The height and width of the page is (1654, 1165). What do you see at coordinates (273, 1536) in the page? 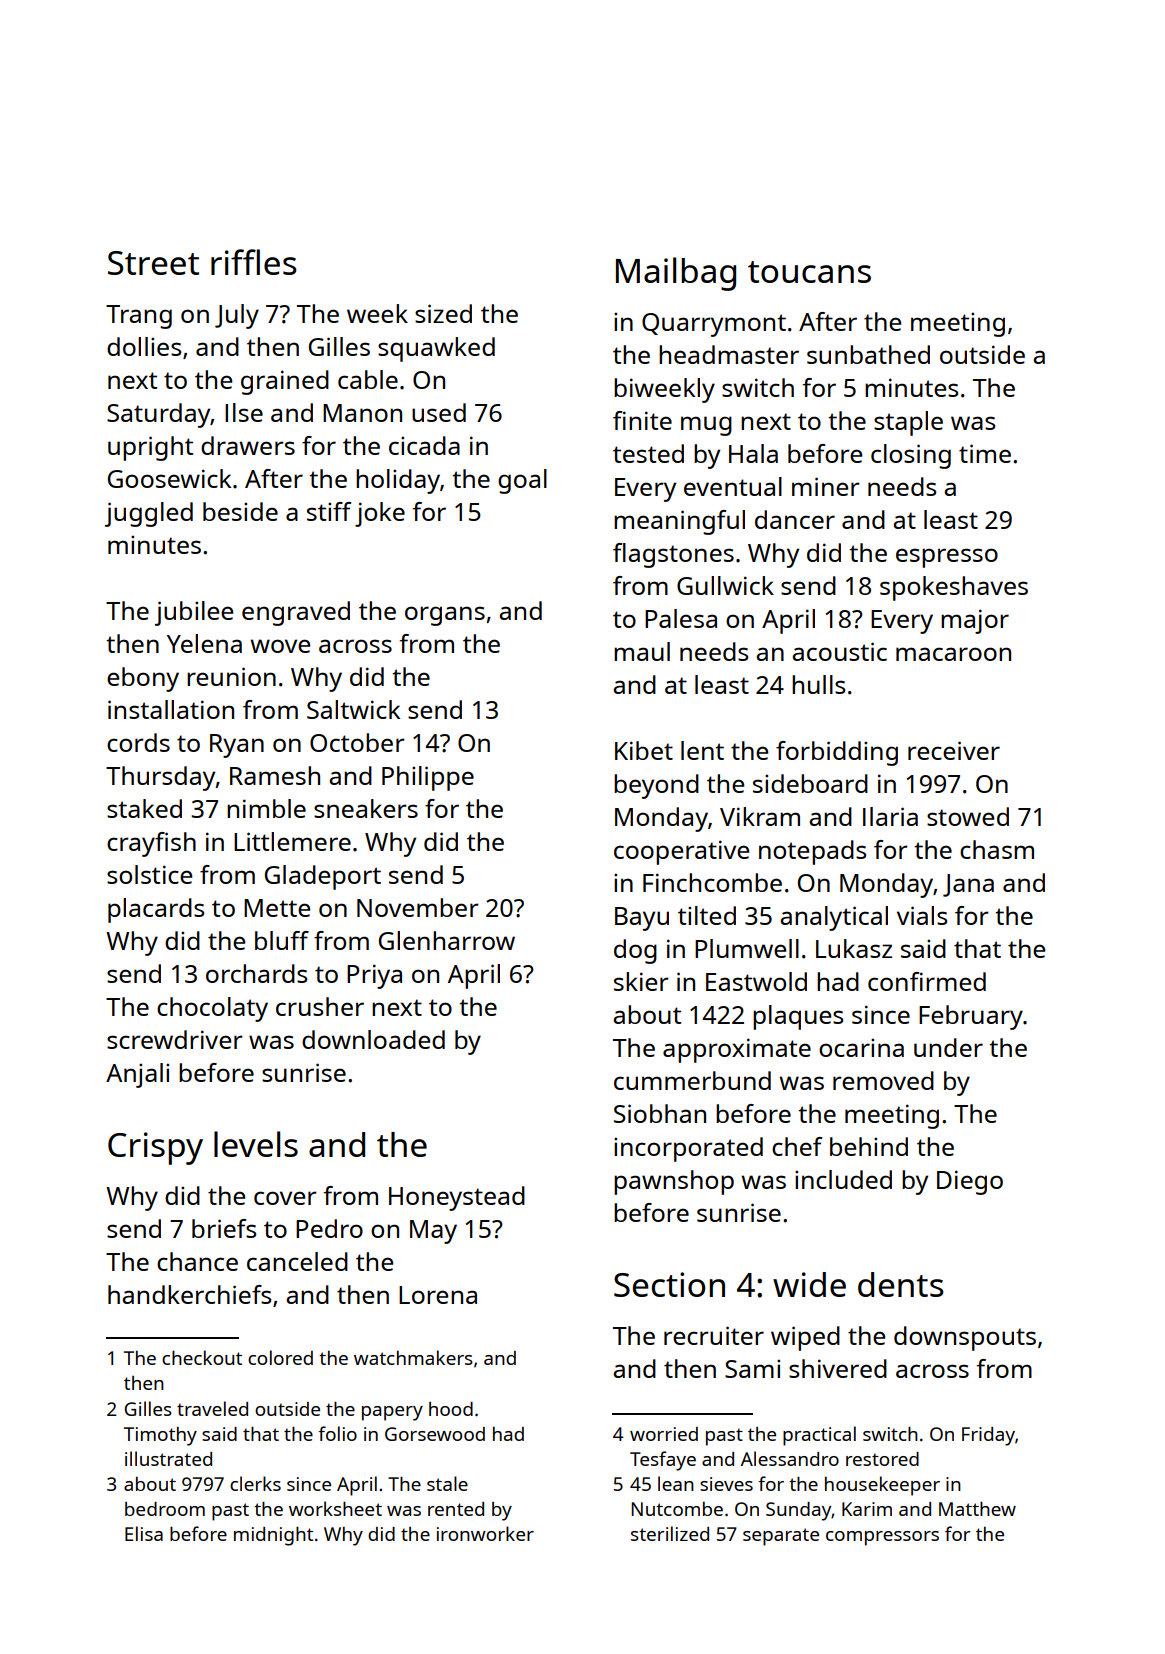
I see `midnight` at bounding box center [273, 1536].
